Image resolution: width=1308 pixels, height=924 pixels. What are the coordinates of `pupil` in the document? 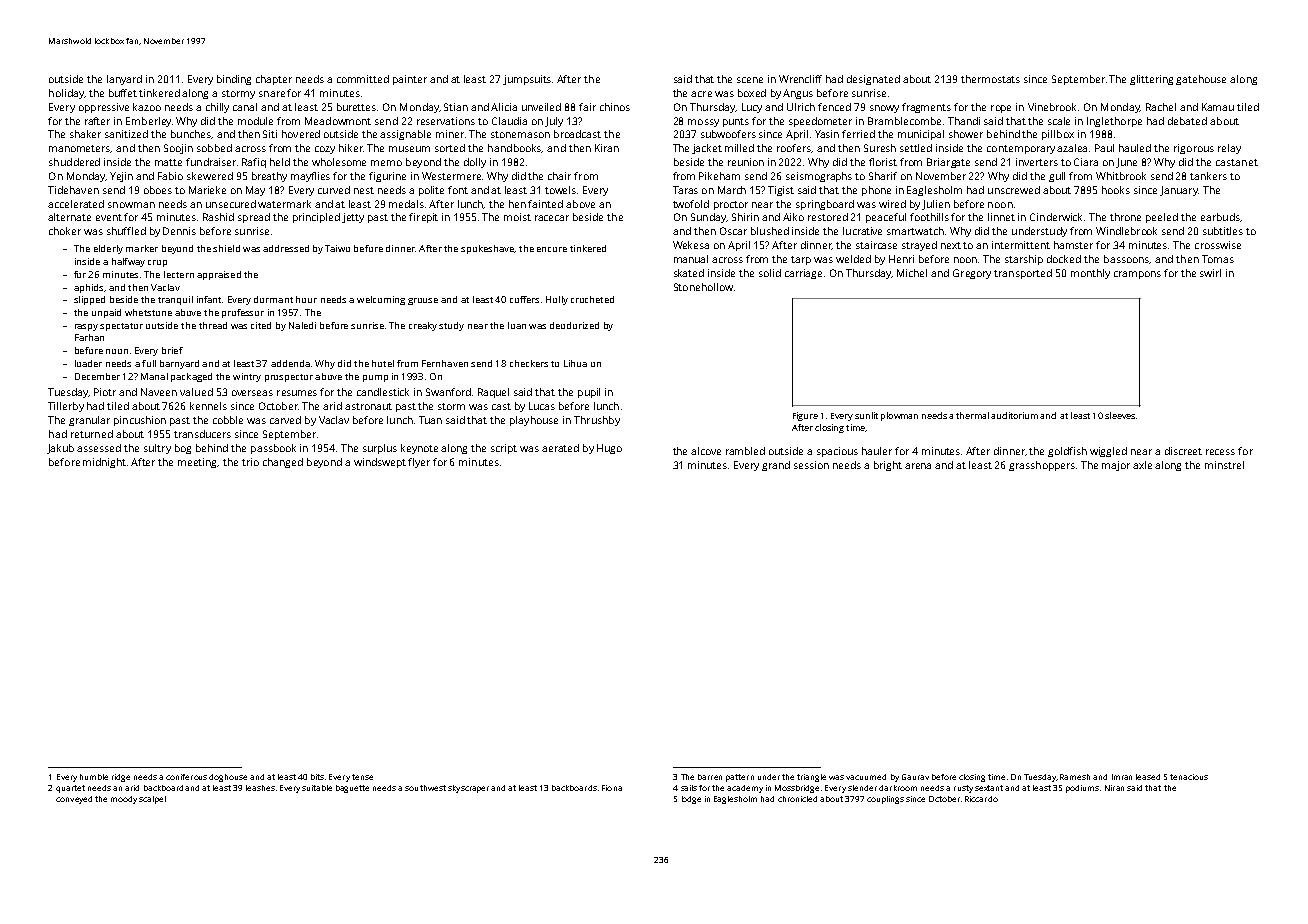 It's located at (589, 393).
